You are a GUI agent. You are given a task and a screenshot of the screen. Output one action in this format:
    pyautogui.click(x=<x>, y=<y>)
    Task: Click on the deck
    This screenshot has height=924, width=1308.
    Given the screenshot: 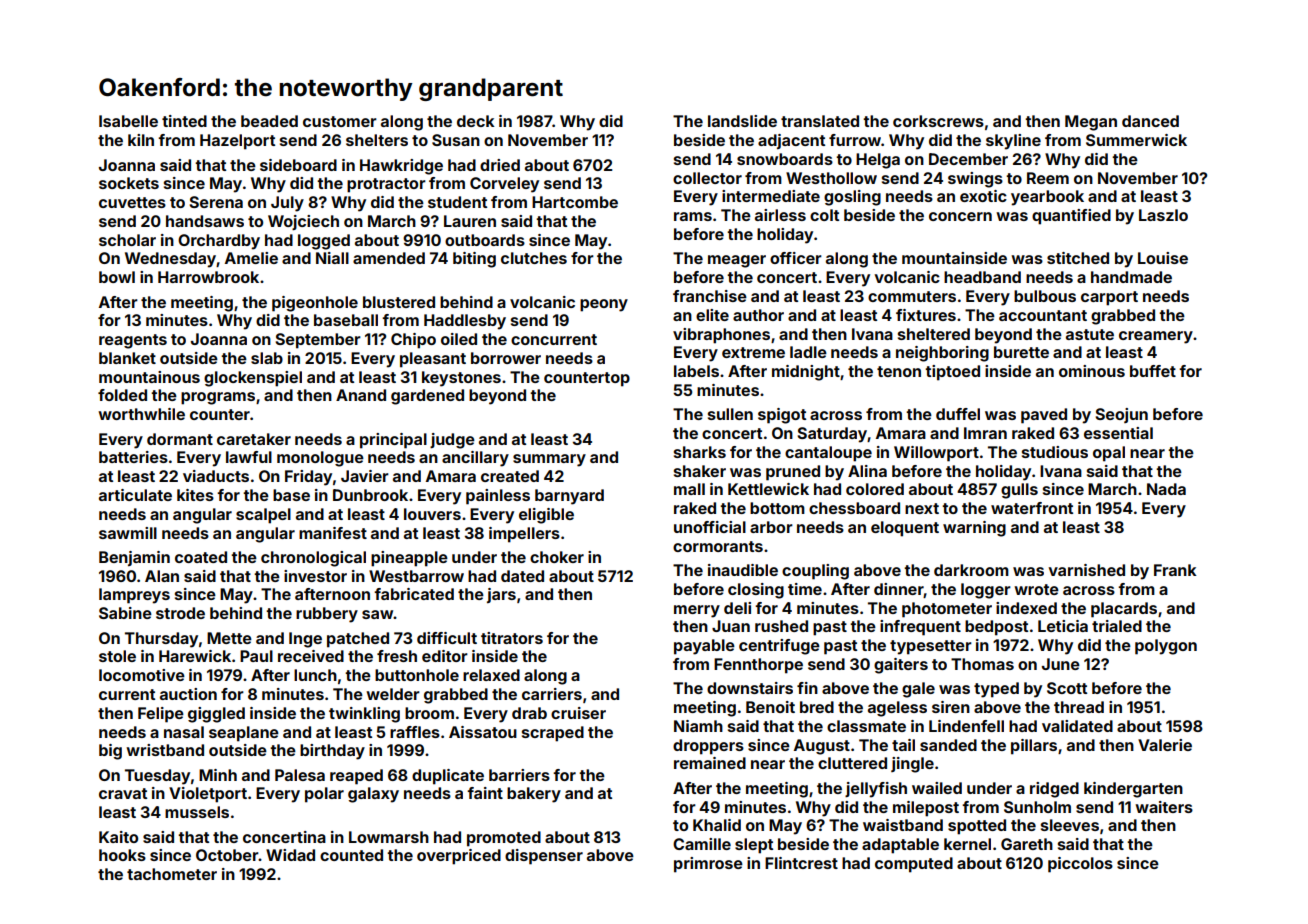 What is the action you would take?
    pyautogui.click(x=476, y=121)
